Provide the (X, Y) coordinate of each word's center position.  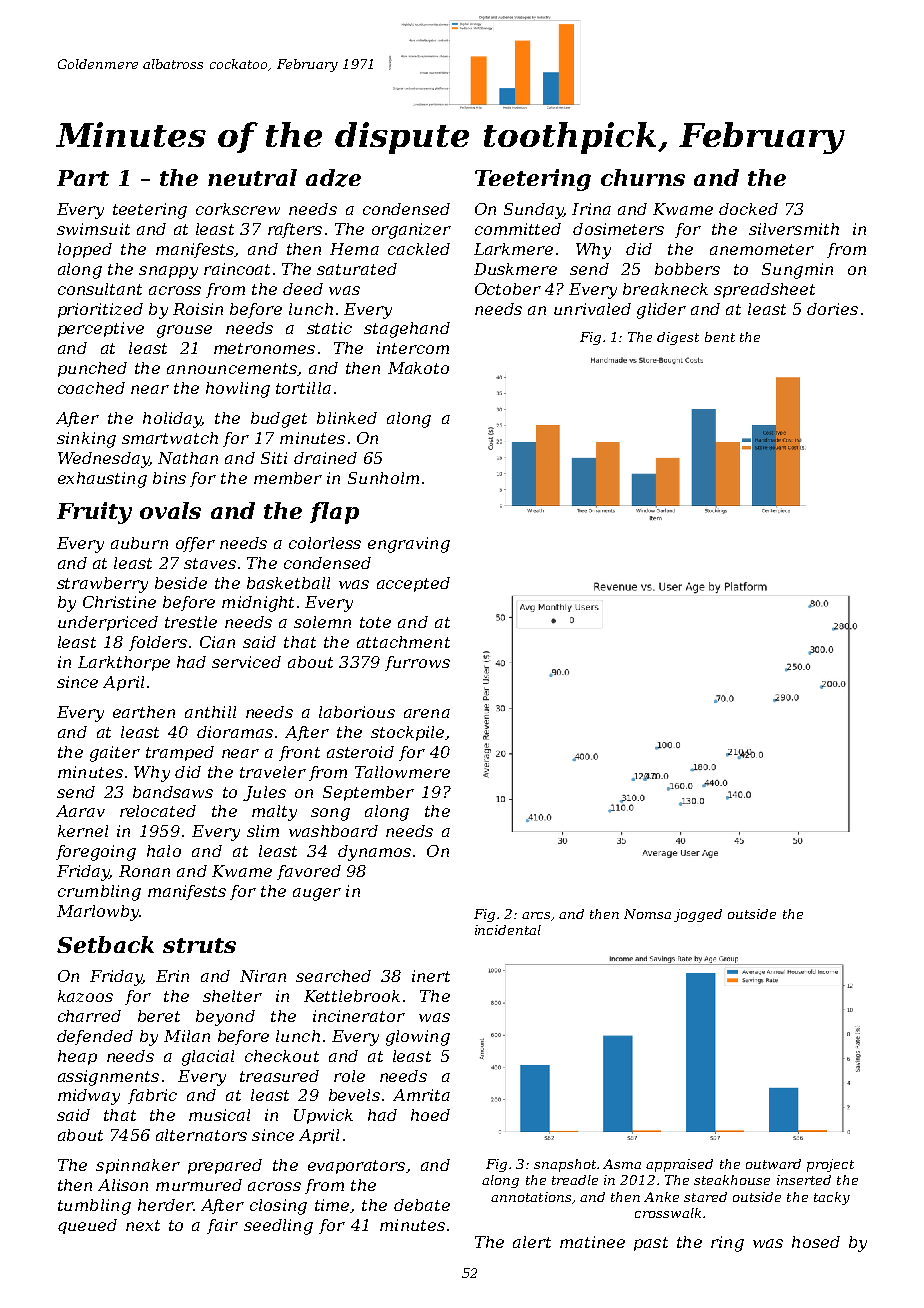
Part (83, 178)
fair (222, 1226)
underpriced (108, 623)
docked (748, 209)
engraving (409, 545)
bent (720, 337)
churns (643, 177)
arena (427, 713)
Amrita (421, 1095)
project (830, 1165)
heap (77, 1057)
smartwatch (170, 438)
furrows (417, 663)
